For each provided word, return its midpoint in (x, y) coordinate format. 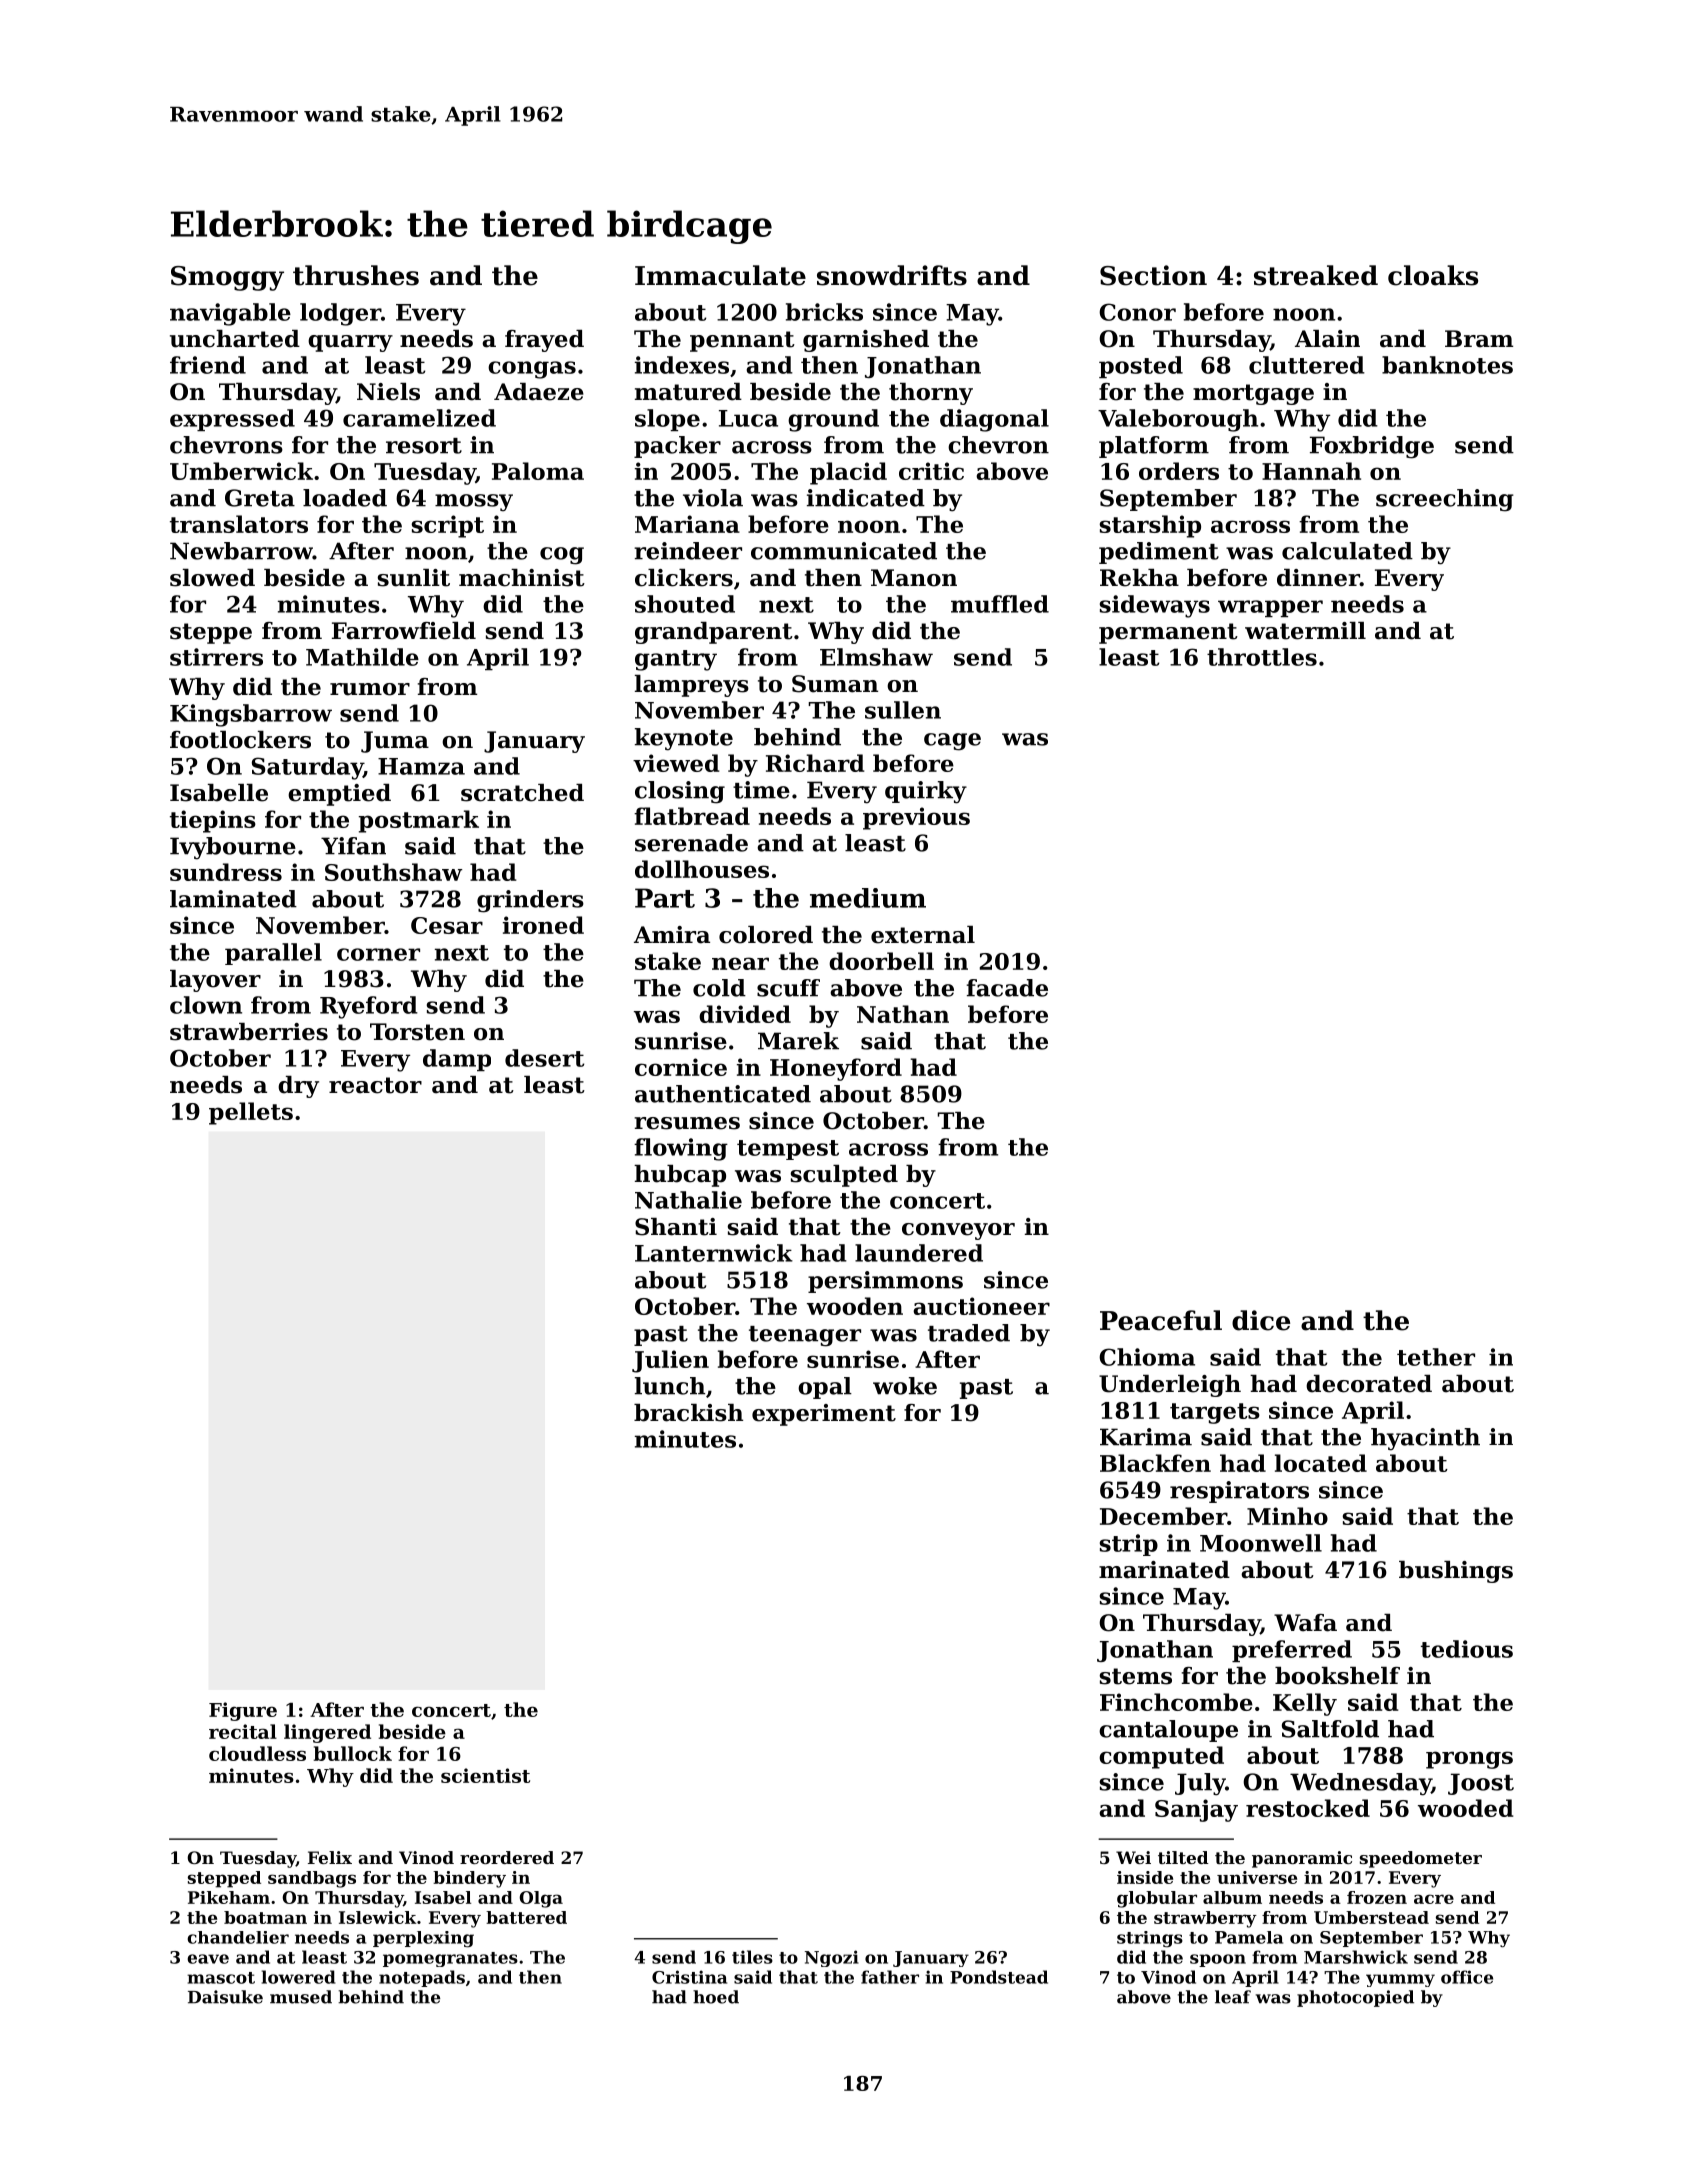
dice (1261, 1320)
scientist (485, 1775)
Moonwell (1261, 1543)
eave (208, 1959)
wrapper (1270, 608)
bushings (1456, 1572)
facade (1007, 988)
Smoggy (227, 278)
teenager (805, 1336)
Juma (395, 742)
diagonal (994, 420)
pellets (251, 1113)
